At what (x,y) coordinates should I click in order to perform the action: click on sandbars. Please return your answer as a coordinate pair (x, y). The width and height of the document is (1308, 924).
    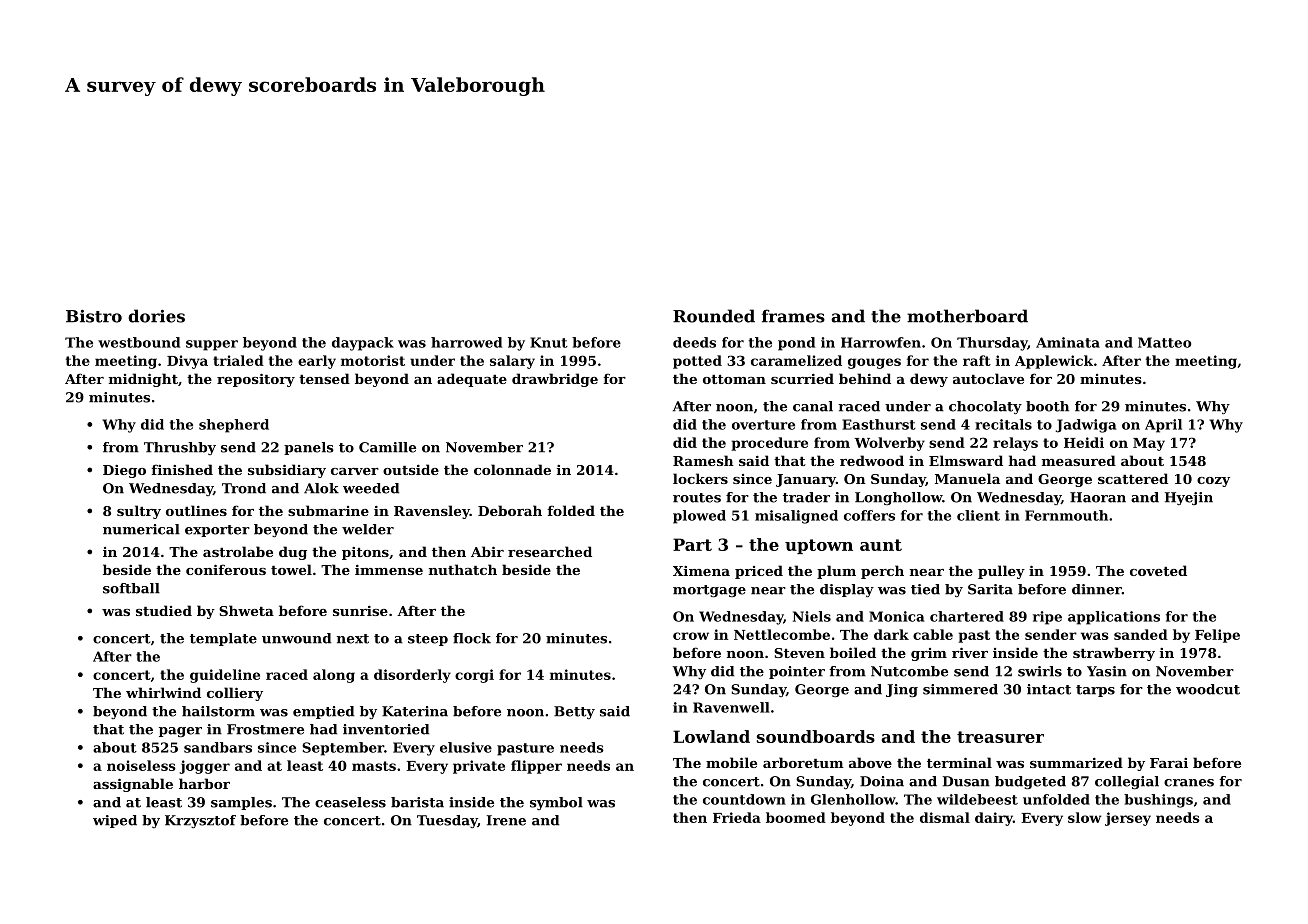
    Looking at the image, I should click on (218, 747).
